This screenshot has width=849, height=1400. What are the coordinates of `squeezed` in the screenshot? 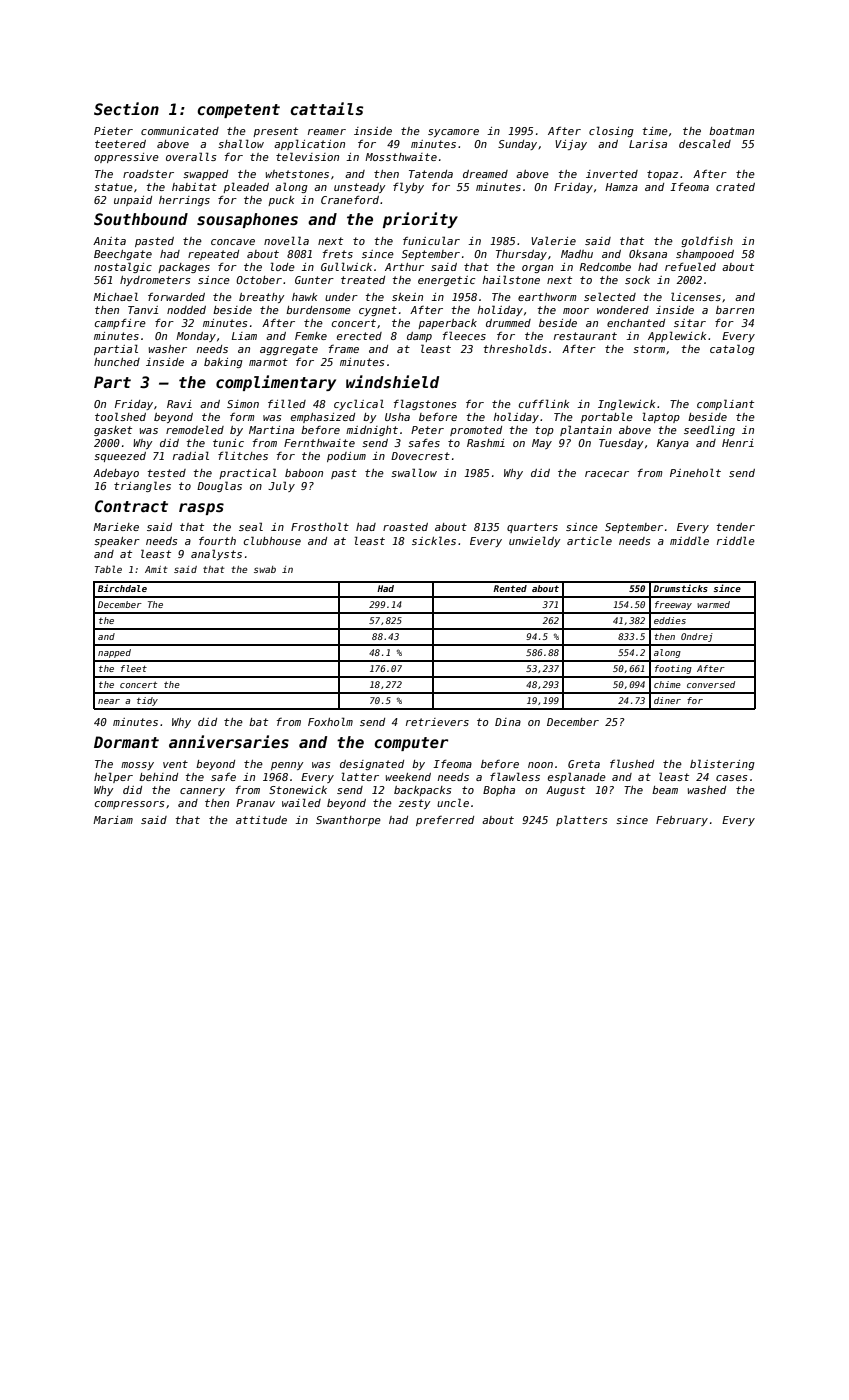 It's located at (120, 457).
